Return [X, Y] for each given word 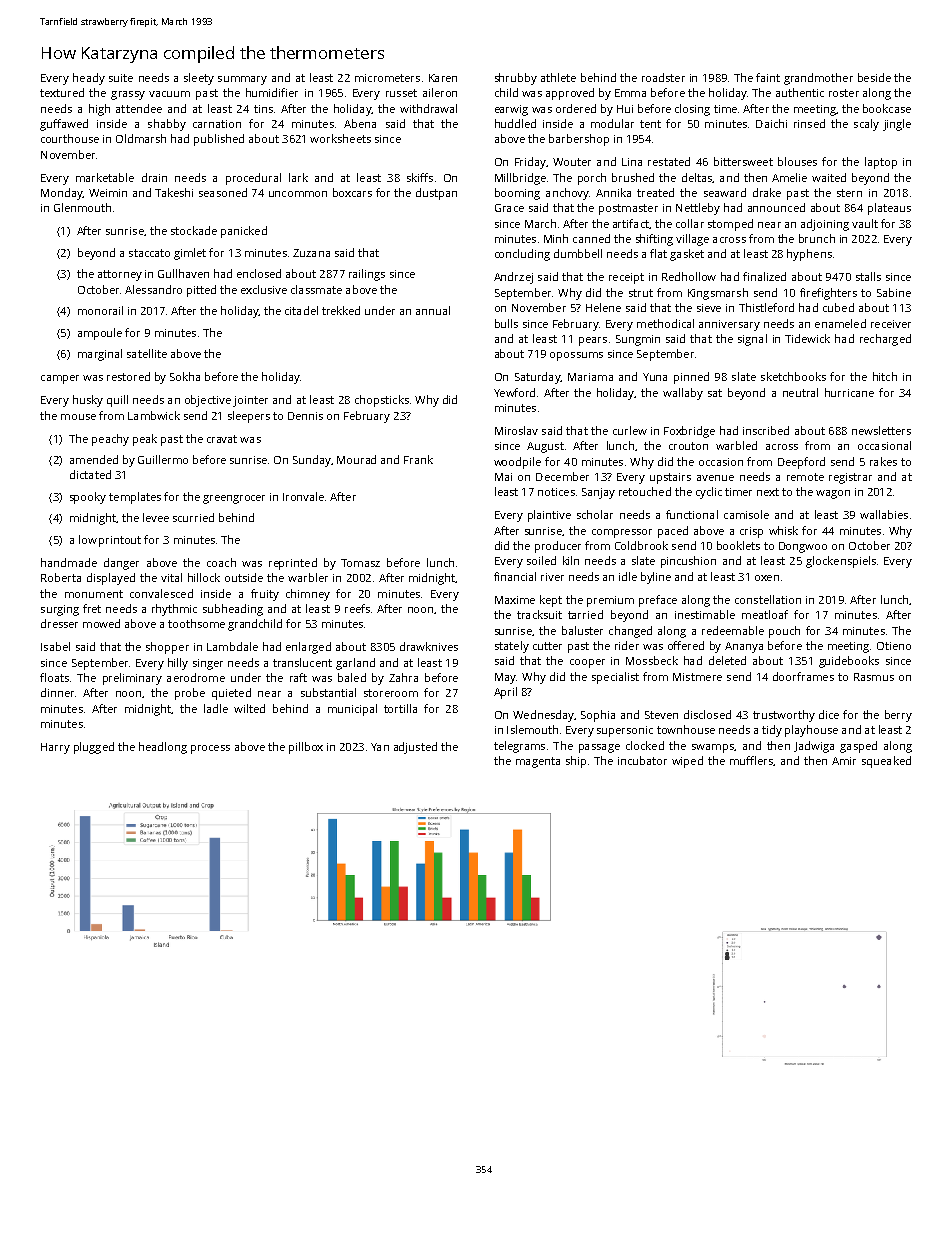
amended [94, 459]
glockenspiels [841, 562]
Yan [380, 747]
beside [874, 77]
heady [89, 79]
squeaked [886, 762]
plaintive [549, 516]
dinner [57, 692]
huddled [515, 123]
